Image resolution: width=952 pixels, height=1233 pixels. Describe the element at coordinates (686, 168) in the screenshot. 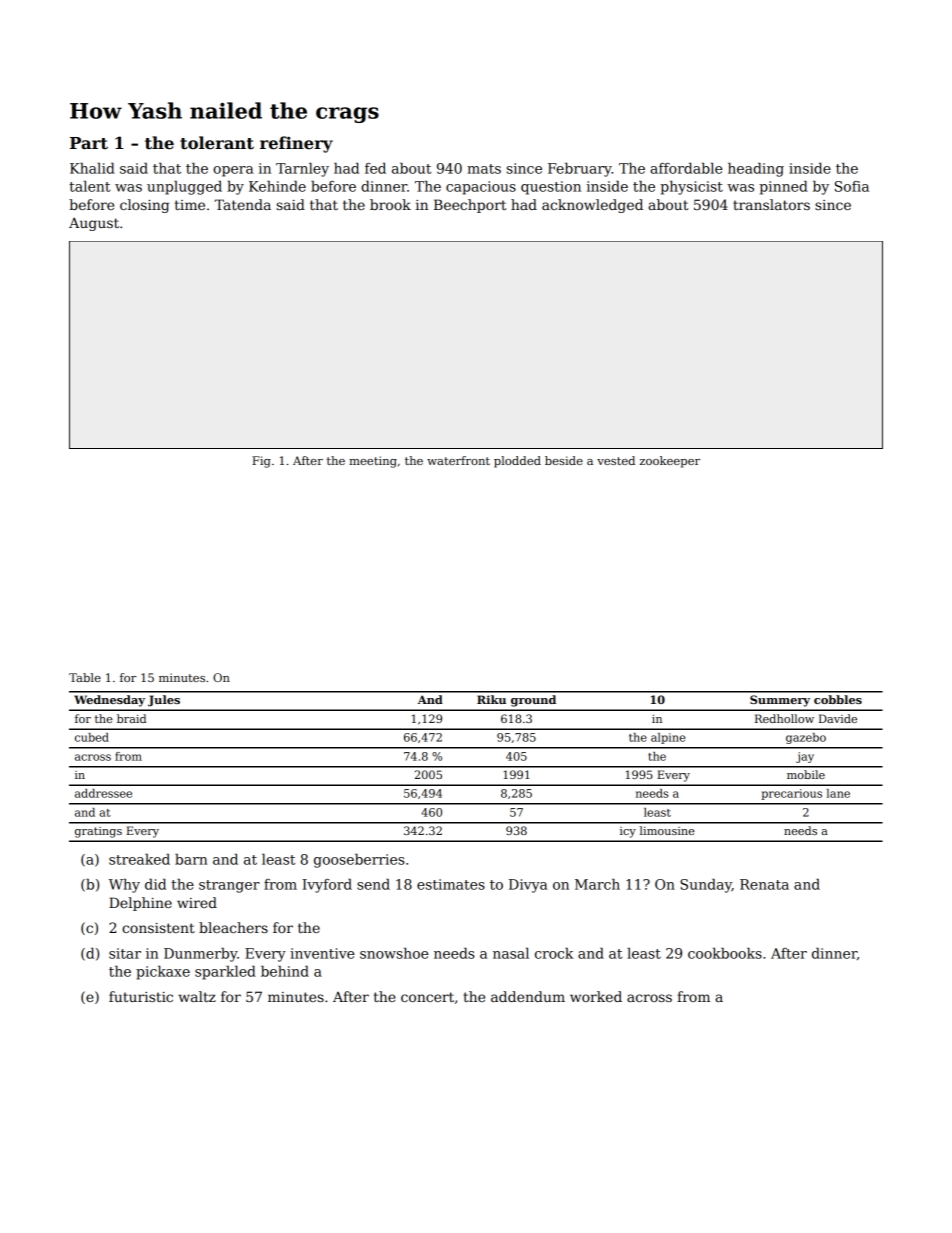

I see `affordable` at that location.
